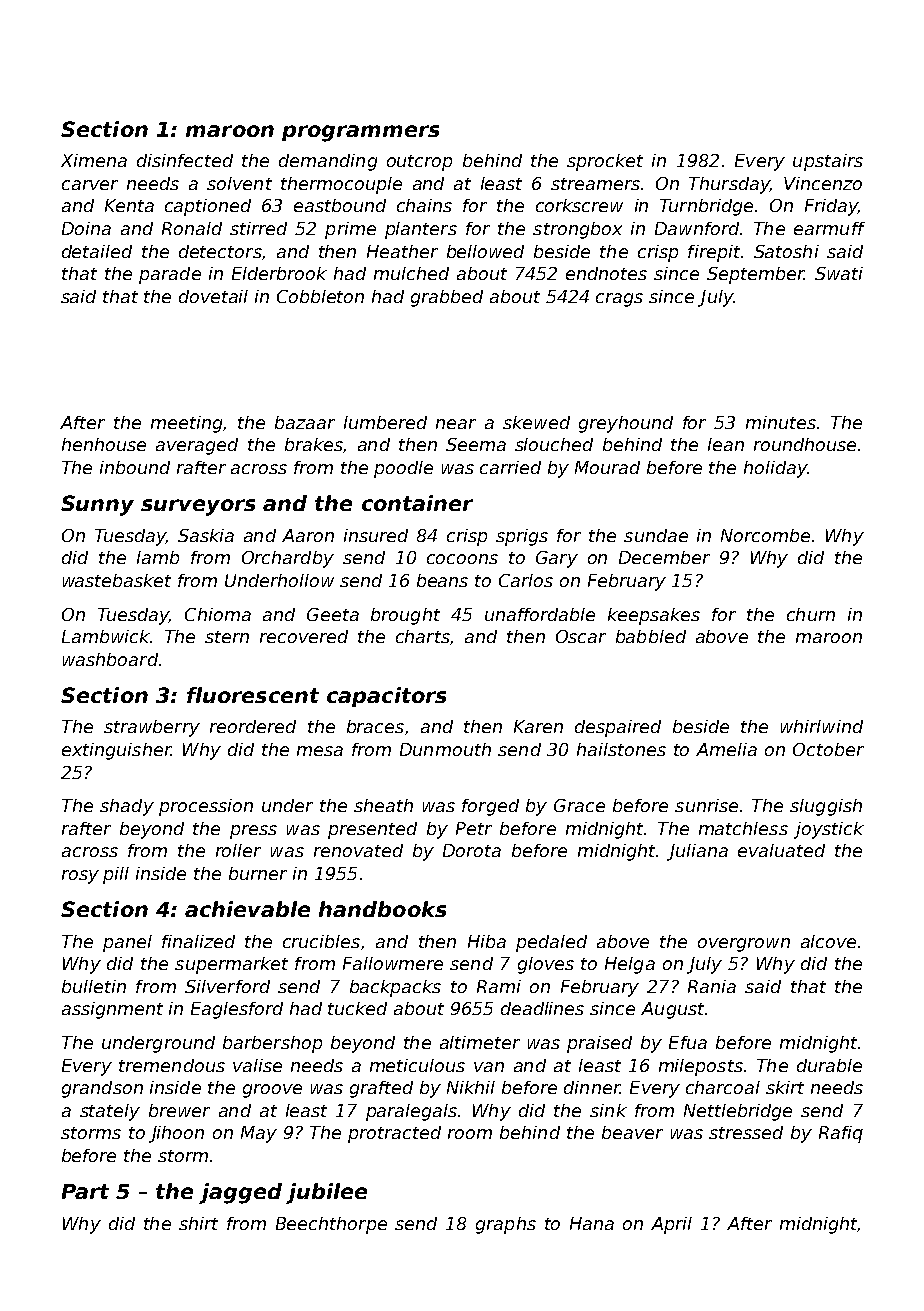  Describe the element at coordinates (811, 614) in the page. I see `churn` at that location.
